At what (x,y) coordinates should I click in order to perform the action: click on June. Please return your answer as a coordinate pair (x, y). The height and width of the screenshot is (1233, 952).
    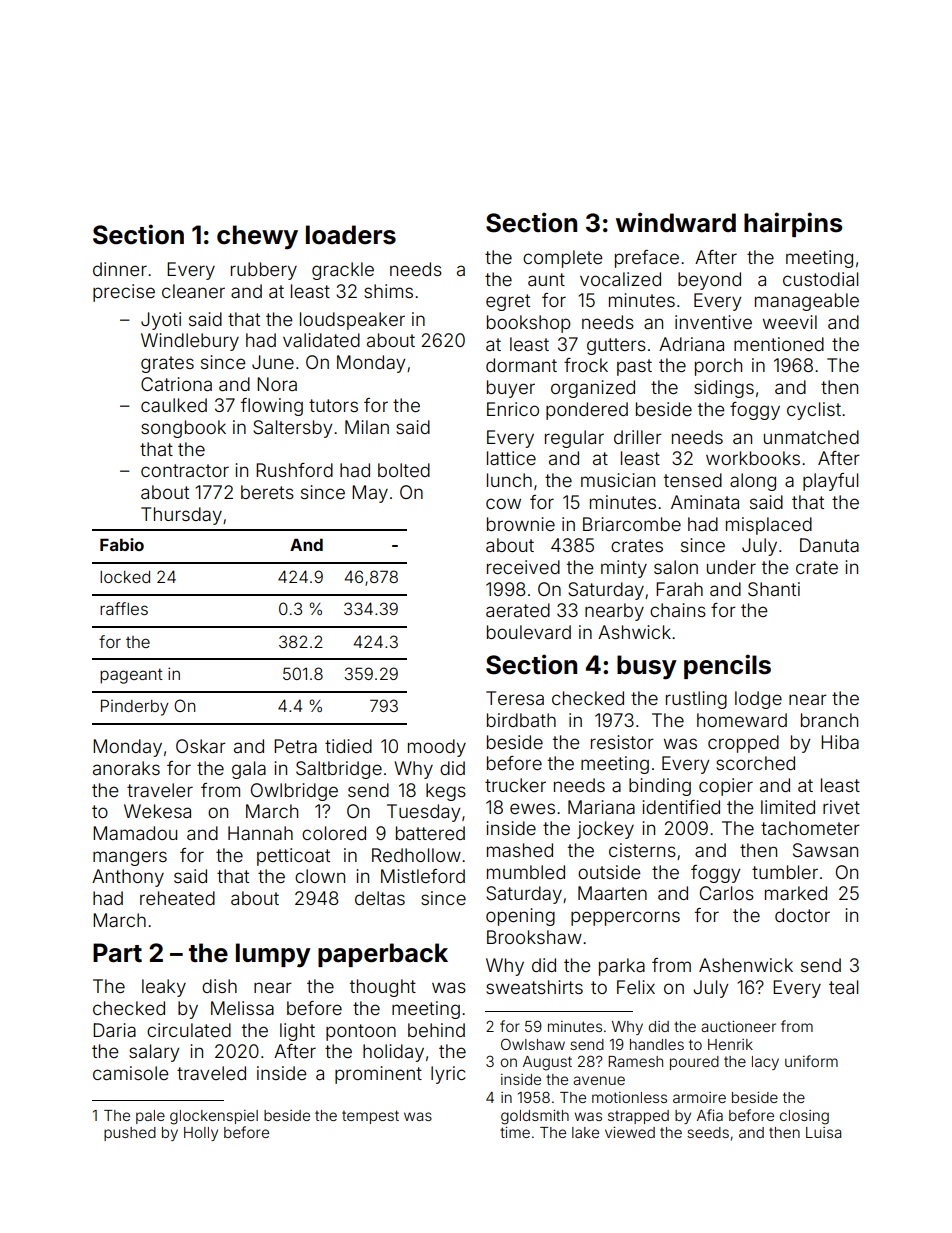
    Looking at the image, I should click on (273, 362).
